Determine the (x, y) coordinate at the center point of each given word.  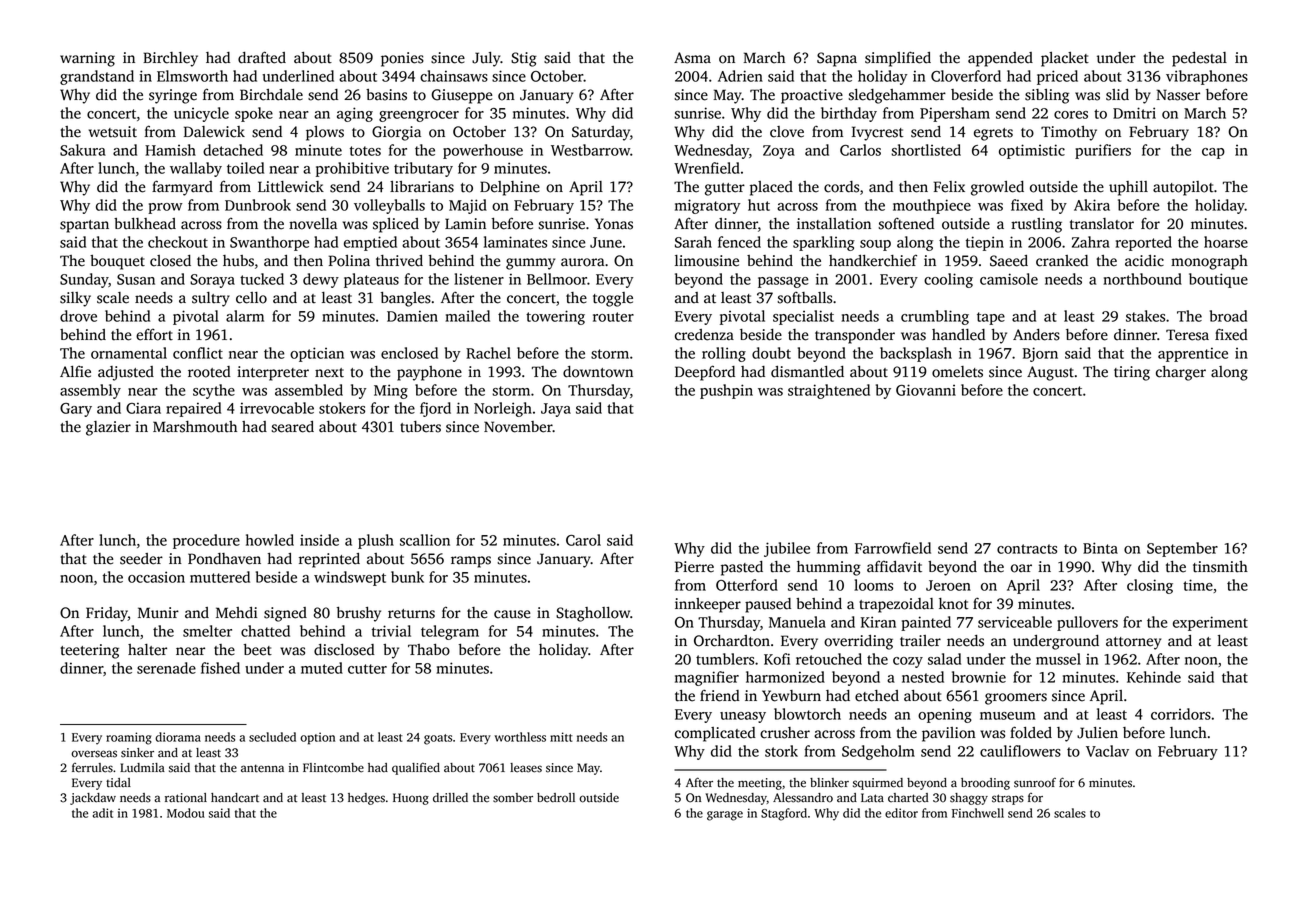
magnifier (707, 678)
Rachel (488, 353)
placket (1065, 59)
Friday (107, 614)
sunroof (1035, 783)
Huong (411, 799)
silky (75, 299)
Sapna (837, 59)
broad (1228, 316)
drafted (262, 57)
